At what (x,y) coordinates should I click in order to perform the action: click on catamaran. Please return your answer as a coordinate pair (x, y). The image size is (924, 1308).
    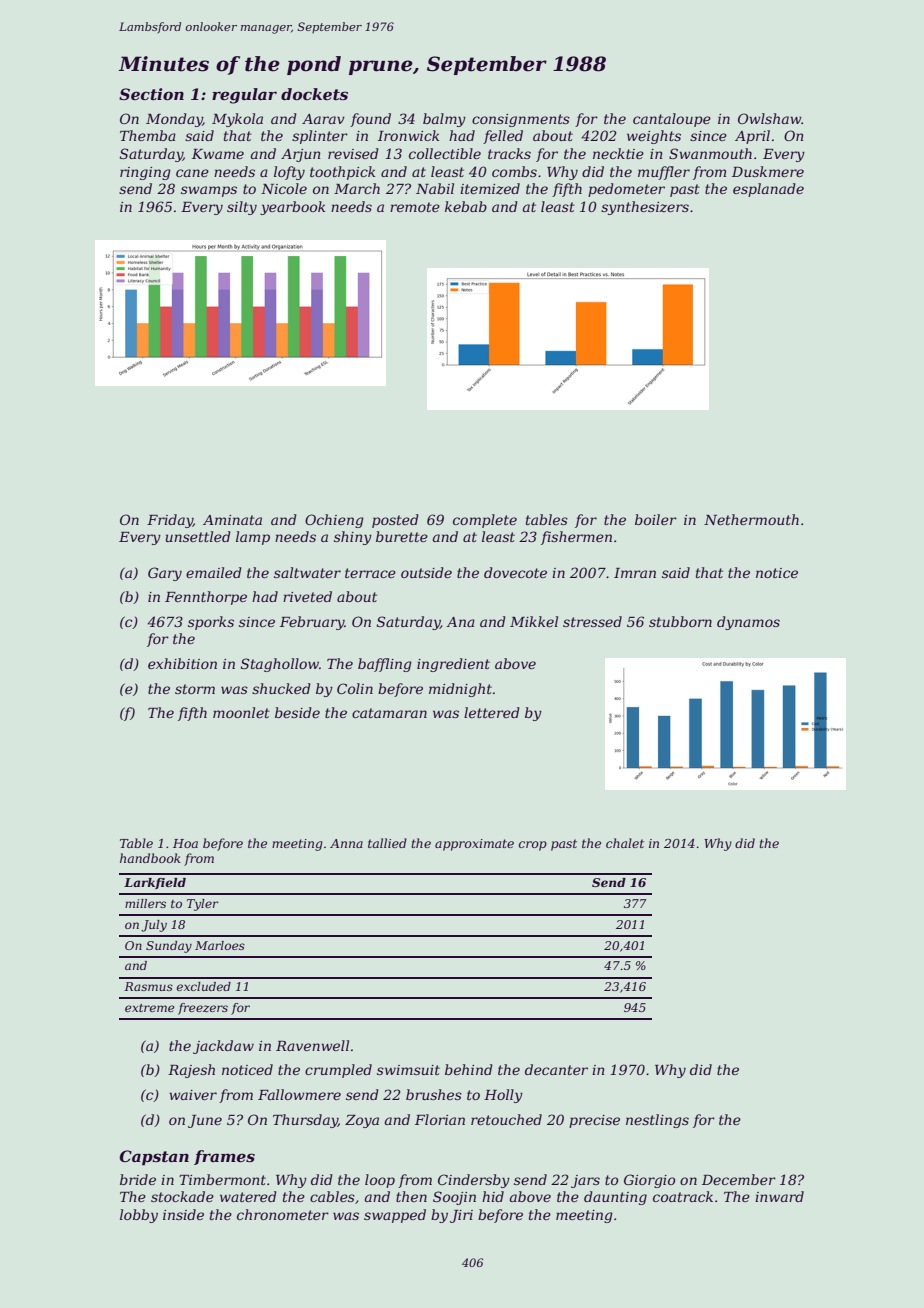
    Looking at the image, I should click on (389, 713).
